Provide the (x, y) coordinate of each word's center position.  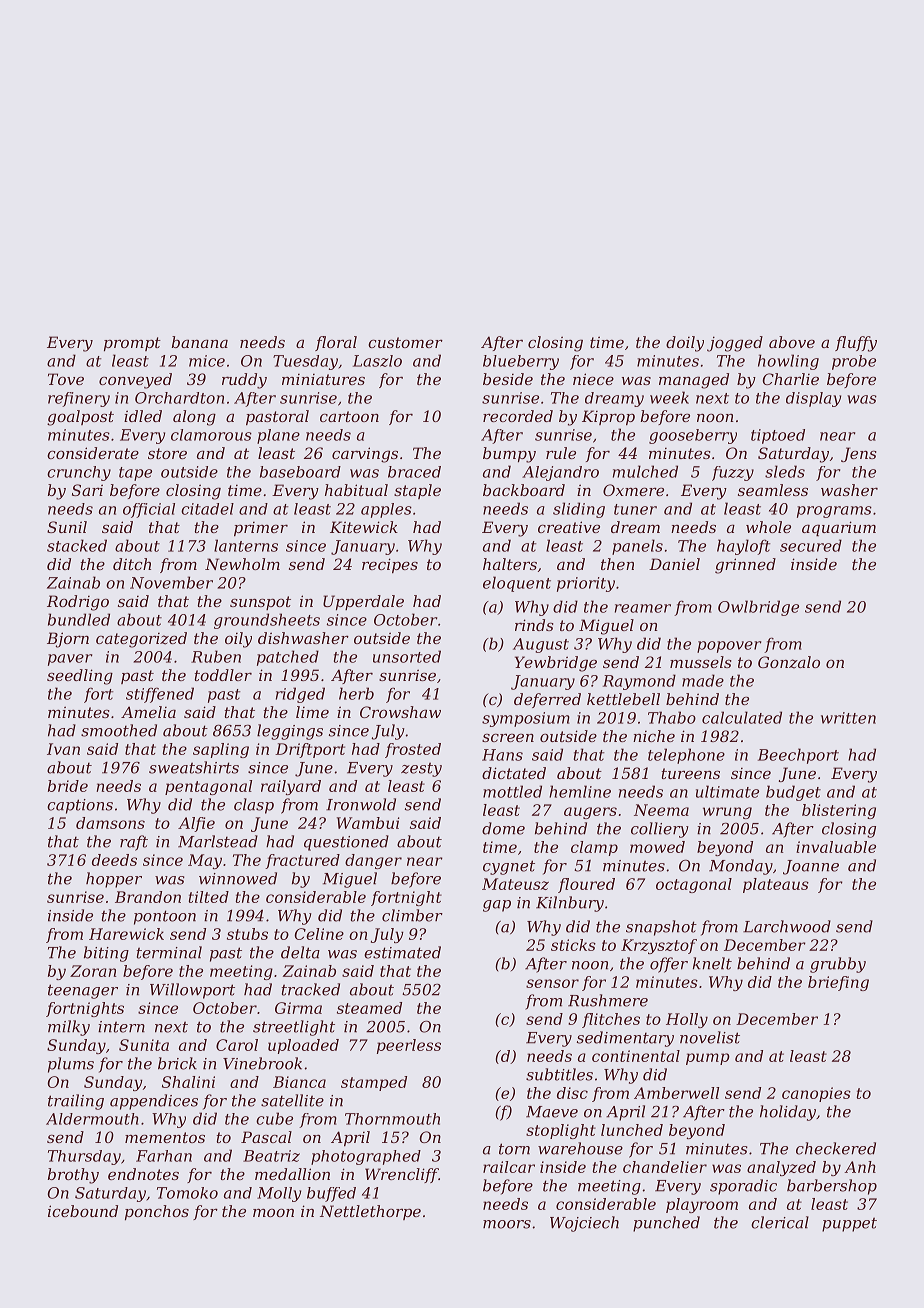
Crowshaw (400, 712)
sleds (785, 471)
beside (508, 379)
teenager (83, 991)
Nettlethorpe (370, 1212)
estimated (402, 952)
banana (200, 342)
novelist (710, 1037)
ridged (300, 695)
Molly (279, 1194)
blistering (839, 811)
